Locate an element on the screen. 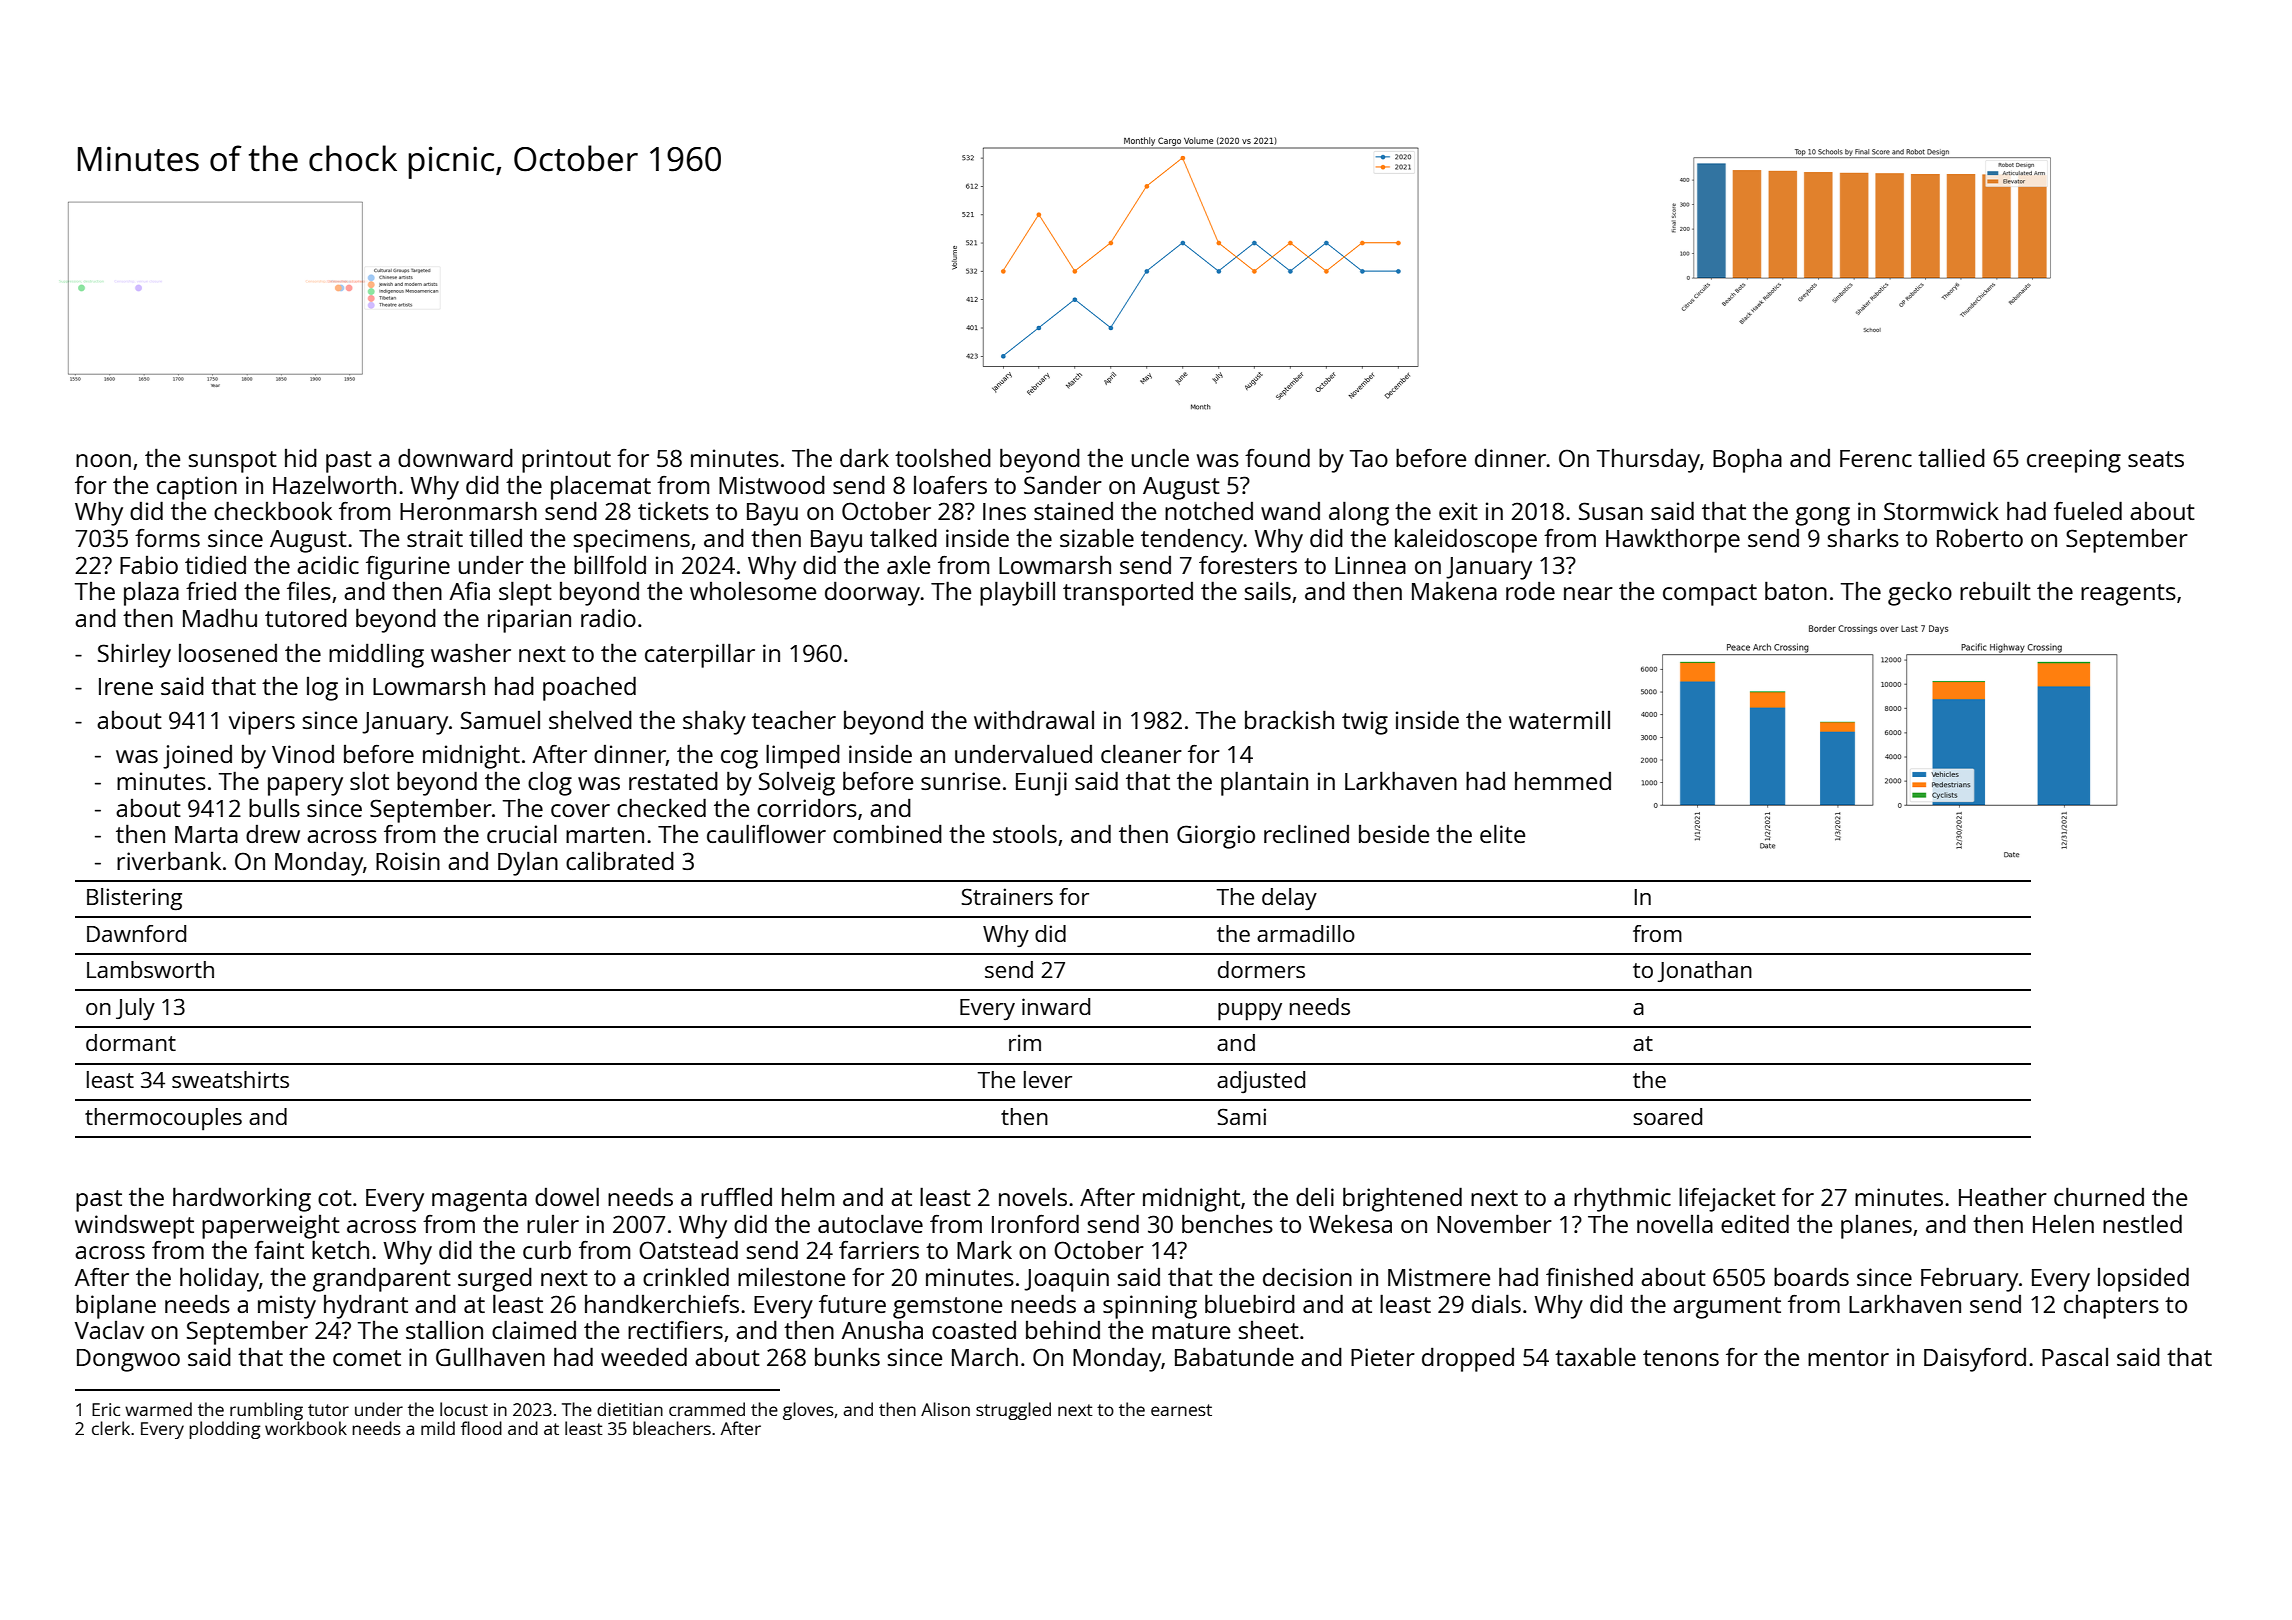 Image resolution: width=2292 pixels, height=1620 pixels. churned is located at coordinates (2099, 1196).
